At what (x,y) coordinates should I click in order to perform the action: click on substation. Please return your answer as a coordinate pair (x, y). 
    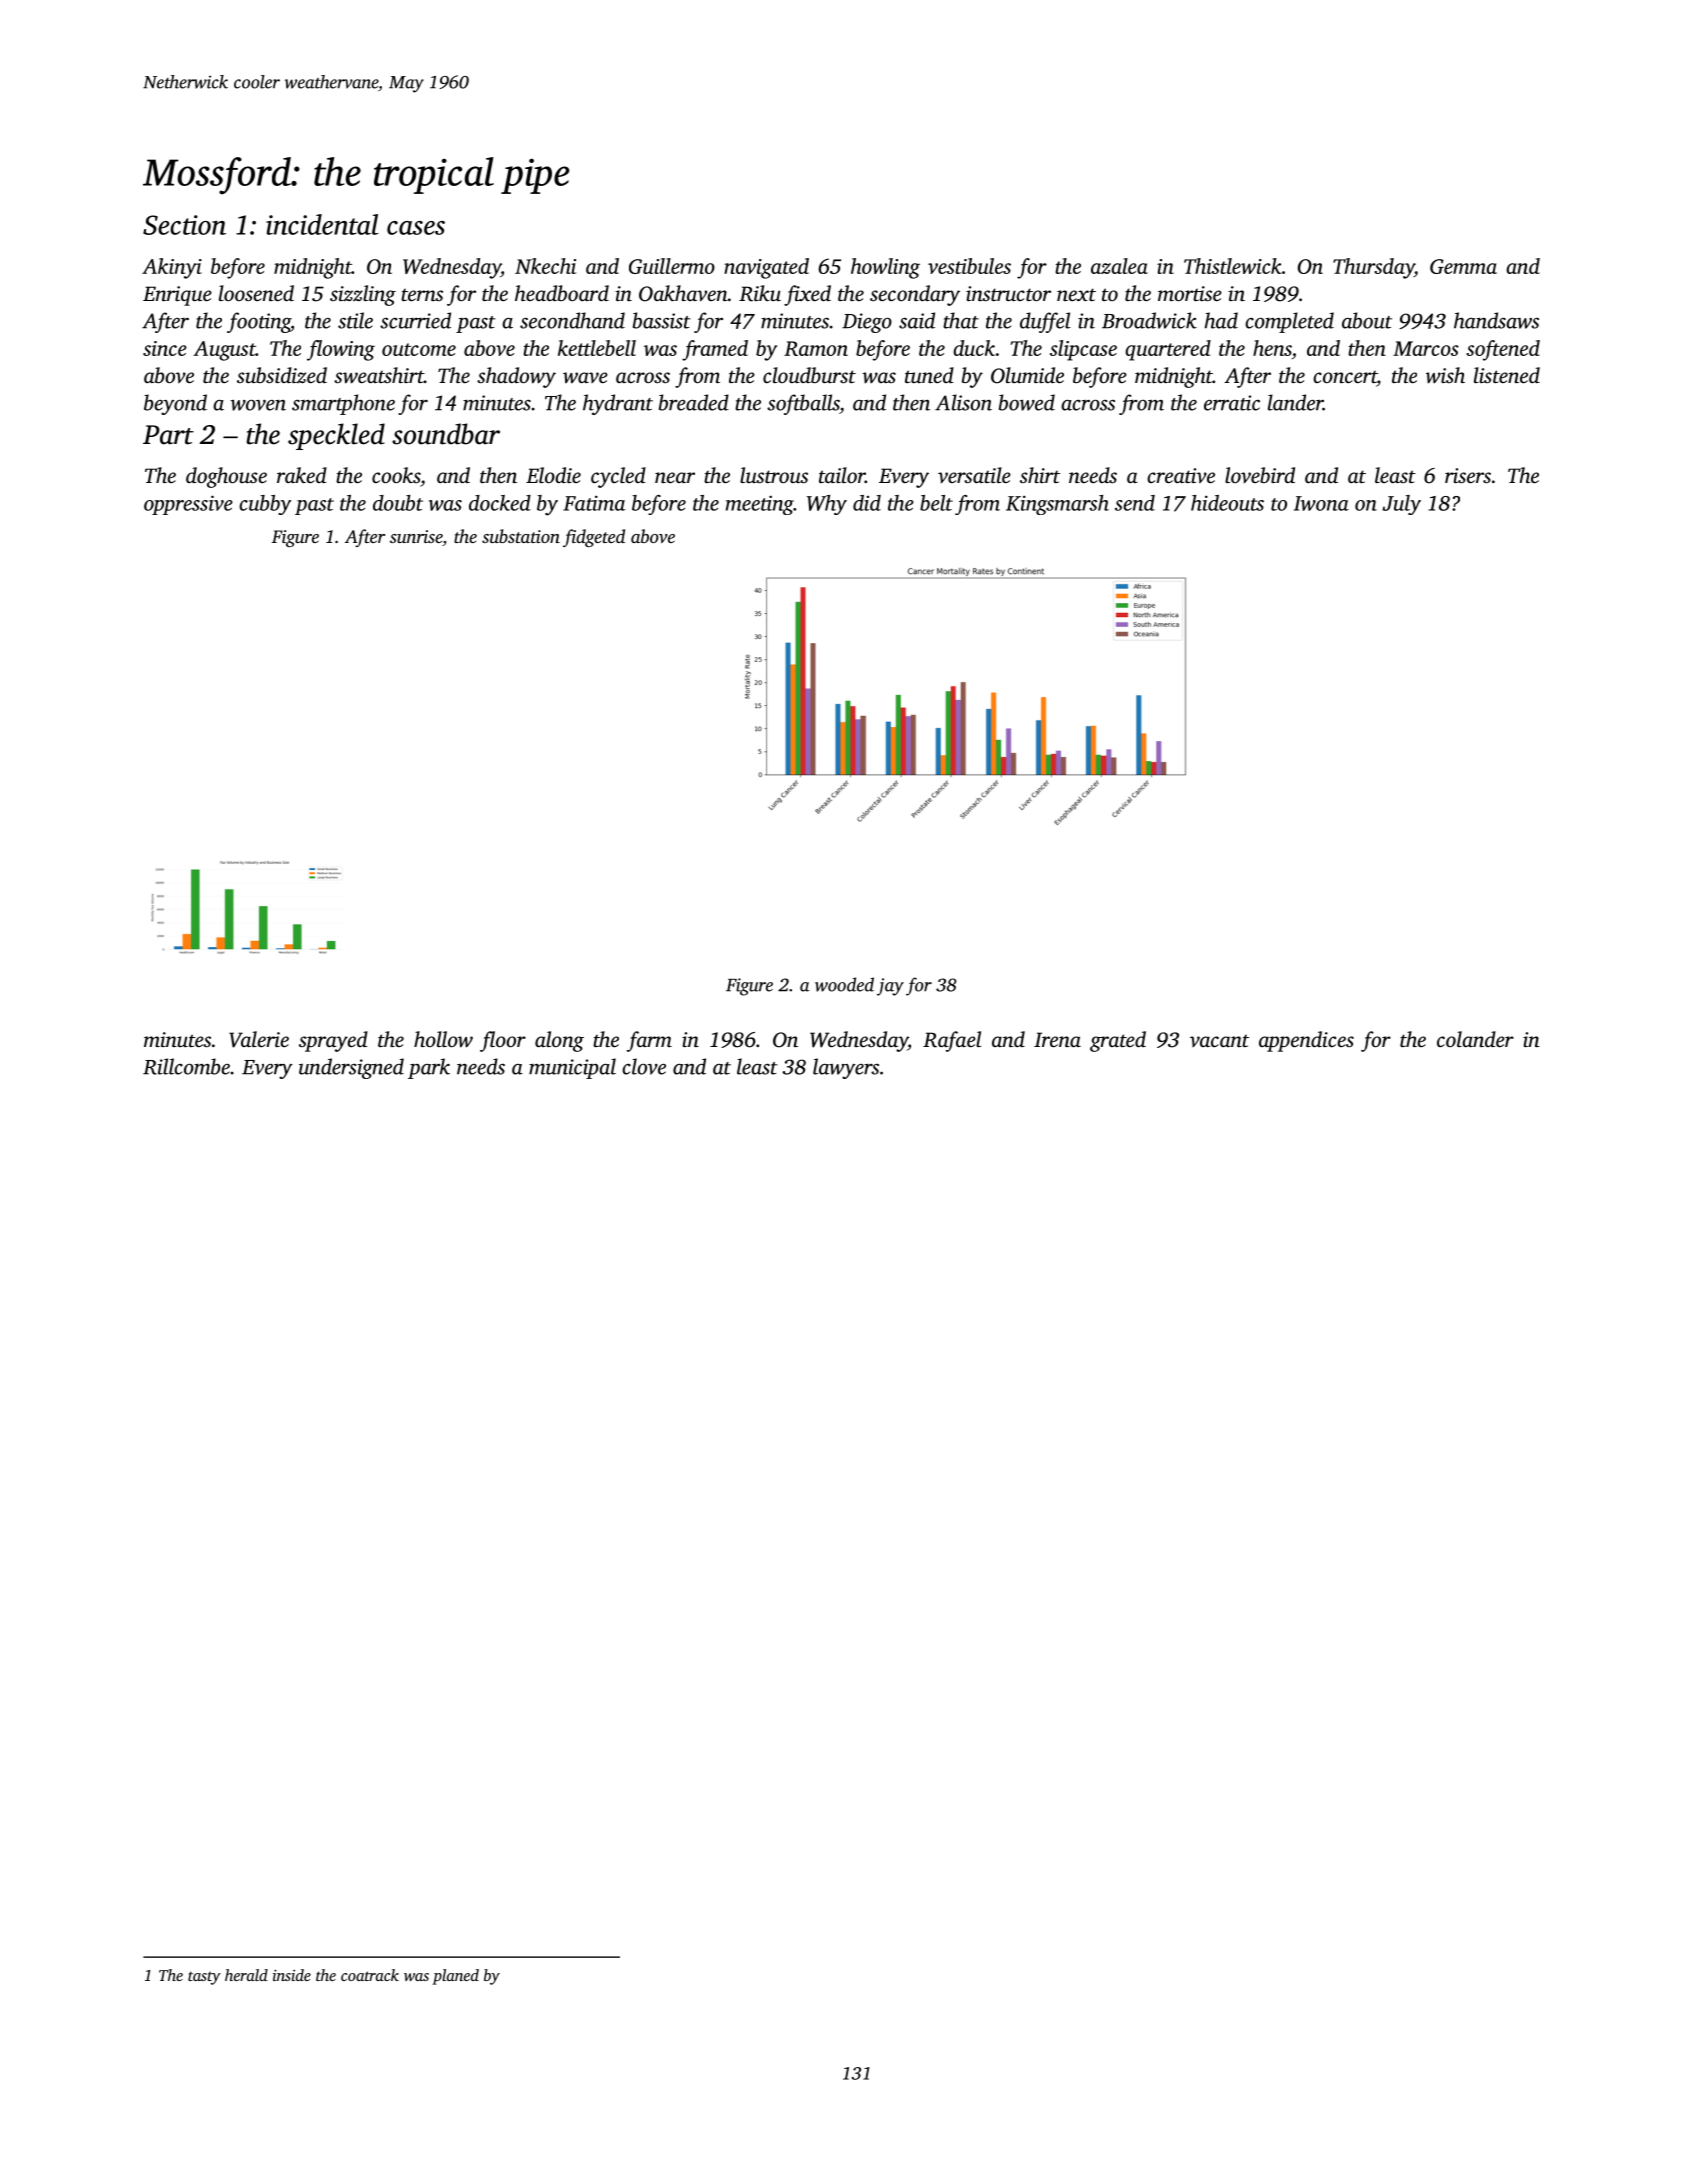
    Looking at the image, I should click on (521, 536).
